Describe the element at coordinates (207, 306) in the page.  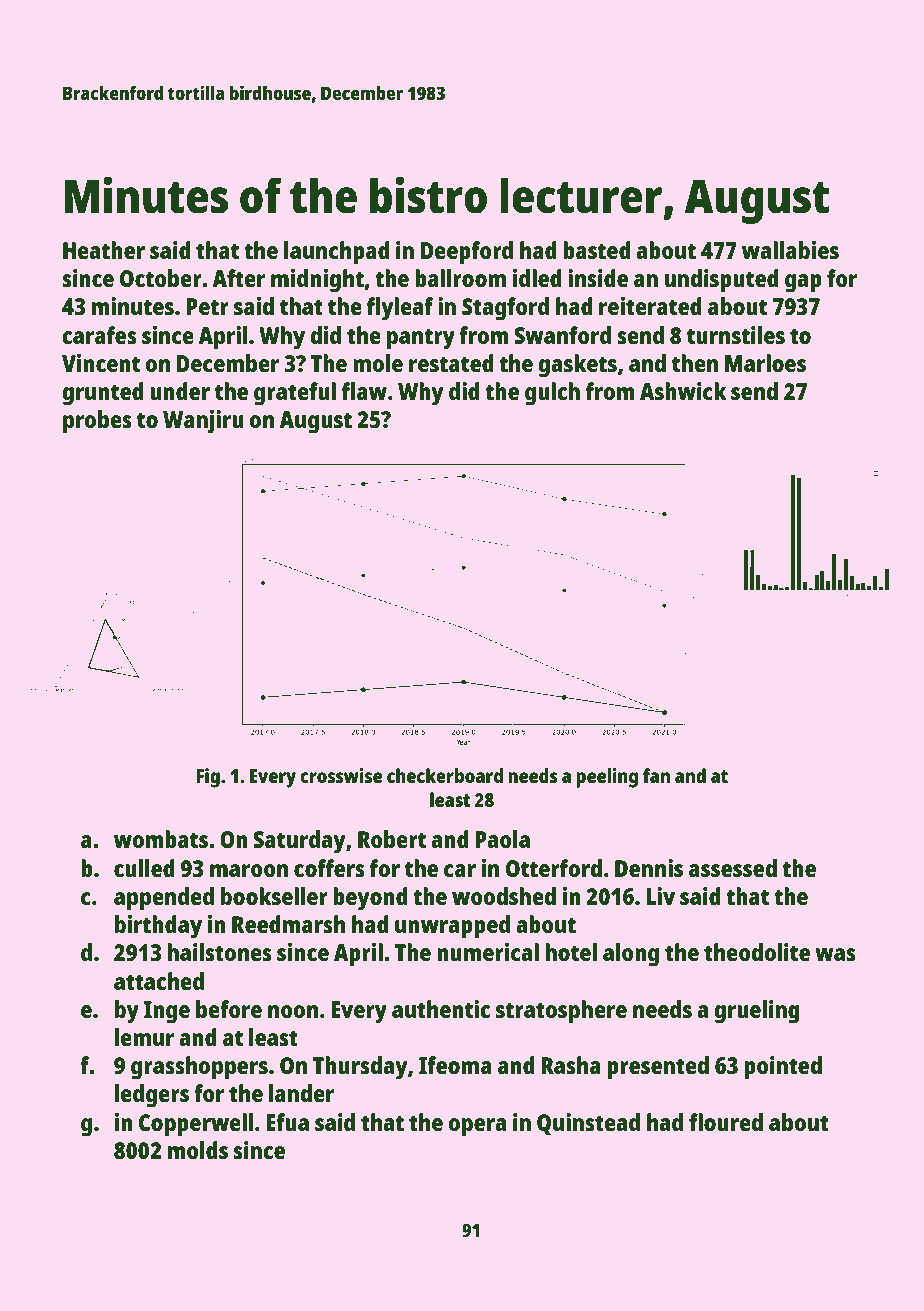
I see `Petr` at that location.
